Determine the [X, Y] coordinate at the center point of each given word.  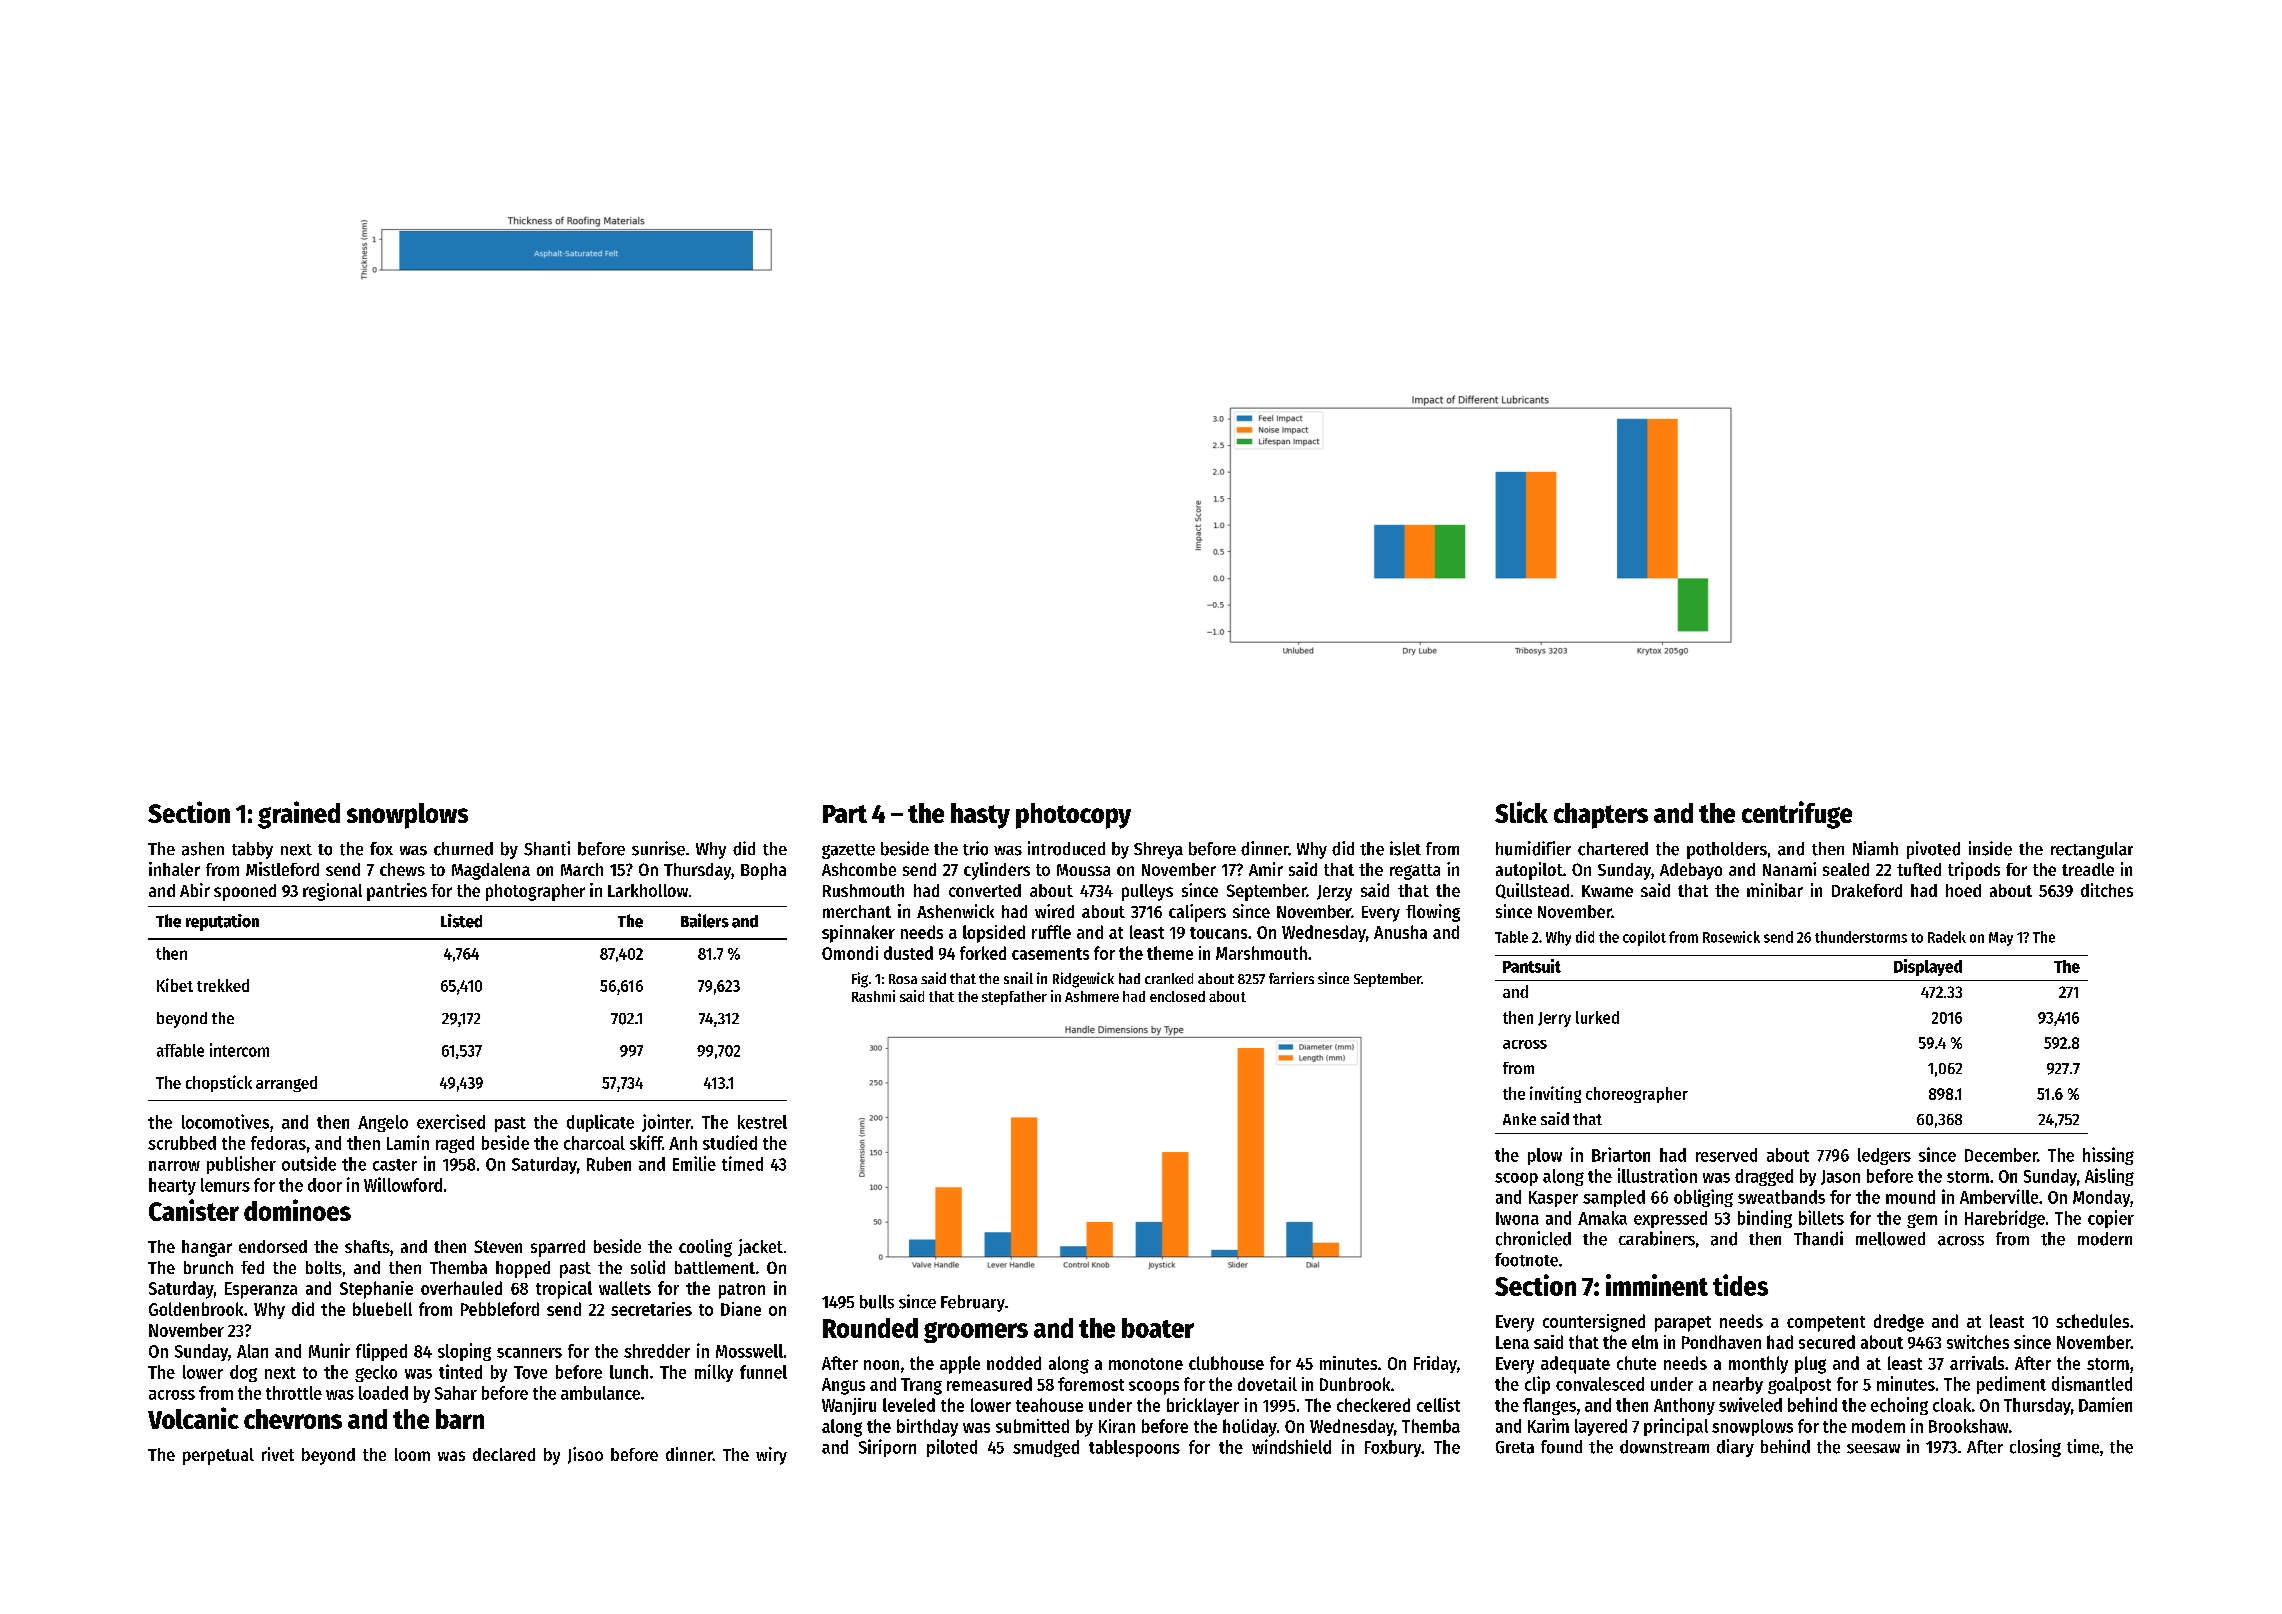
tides [1740, 1285]
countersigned [1594, 1323]
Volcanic [193, 1418]
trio [975, 848]
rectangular [2092, 850]
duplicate [600, 1123]
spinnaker [858, 934]
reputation [222, 922]
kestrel [762, 1122]
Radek [1947, 937]
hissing [2108, 1156]
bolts [324, 1267]
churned [463, 849]
